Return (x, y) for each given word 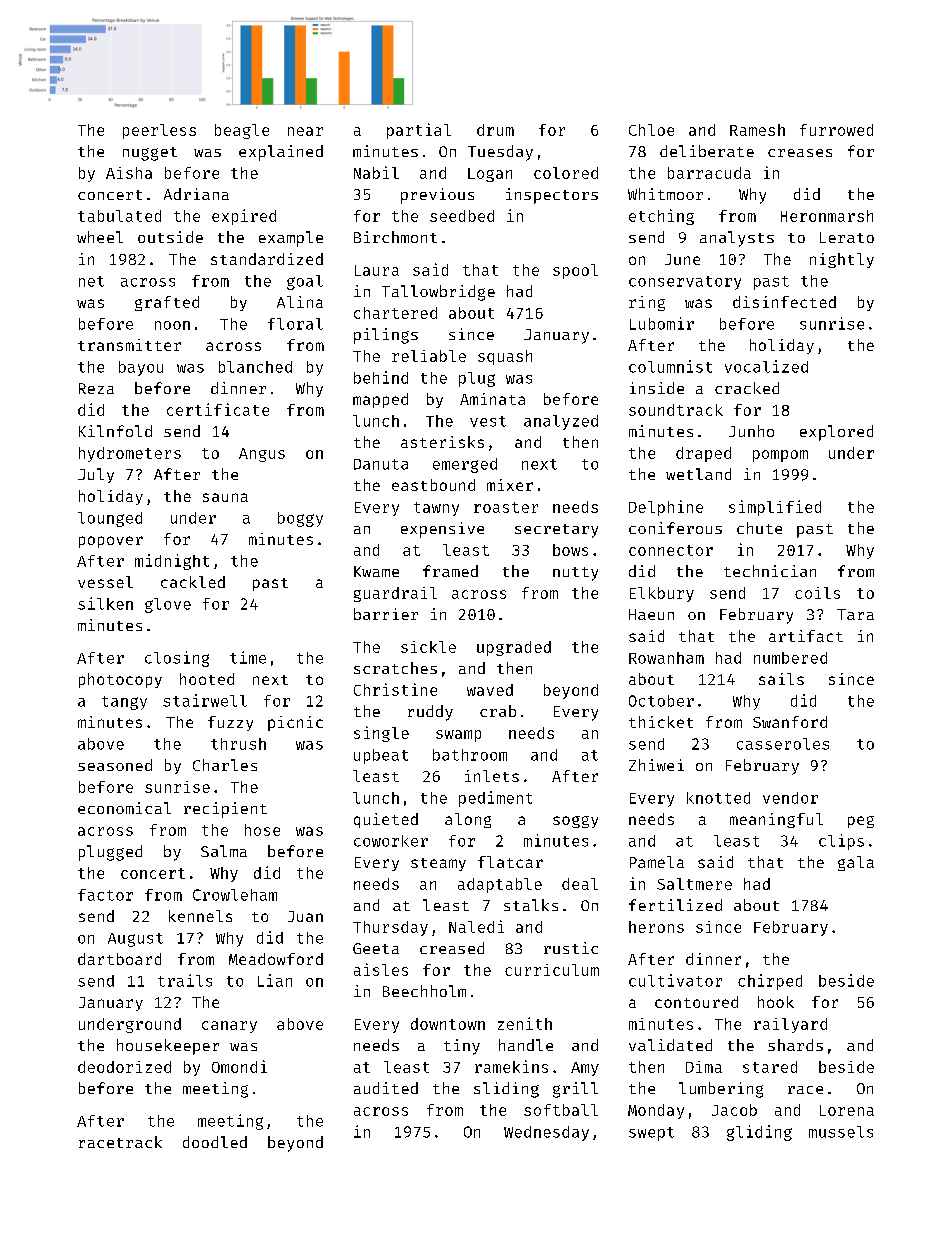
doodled (215, 1142)
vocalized (766, 366)
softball (561, 1110)
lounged (110, 519)
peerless (159, 131)
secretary (556, 531)
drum (495, 130)
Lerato (847, 237)
